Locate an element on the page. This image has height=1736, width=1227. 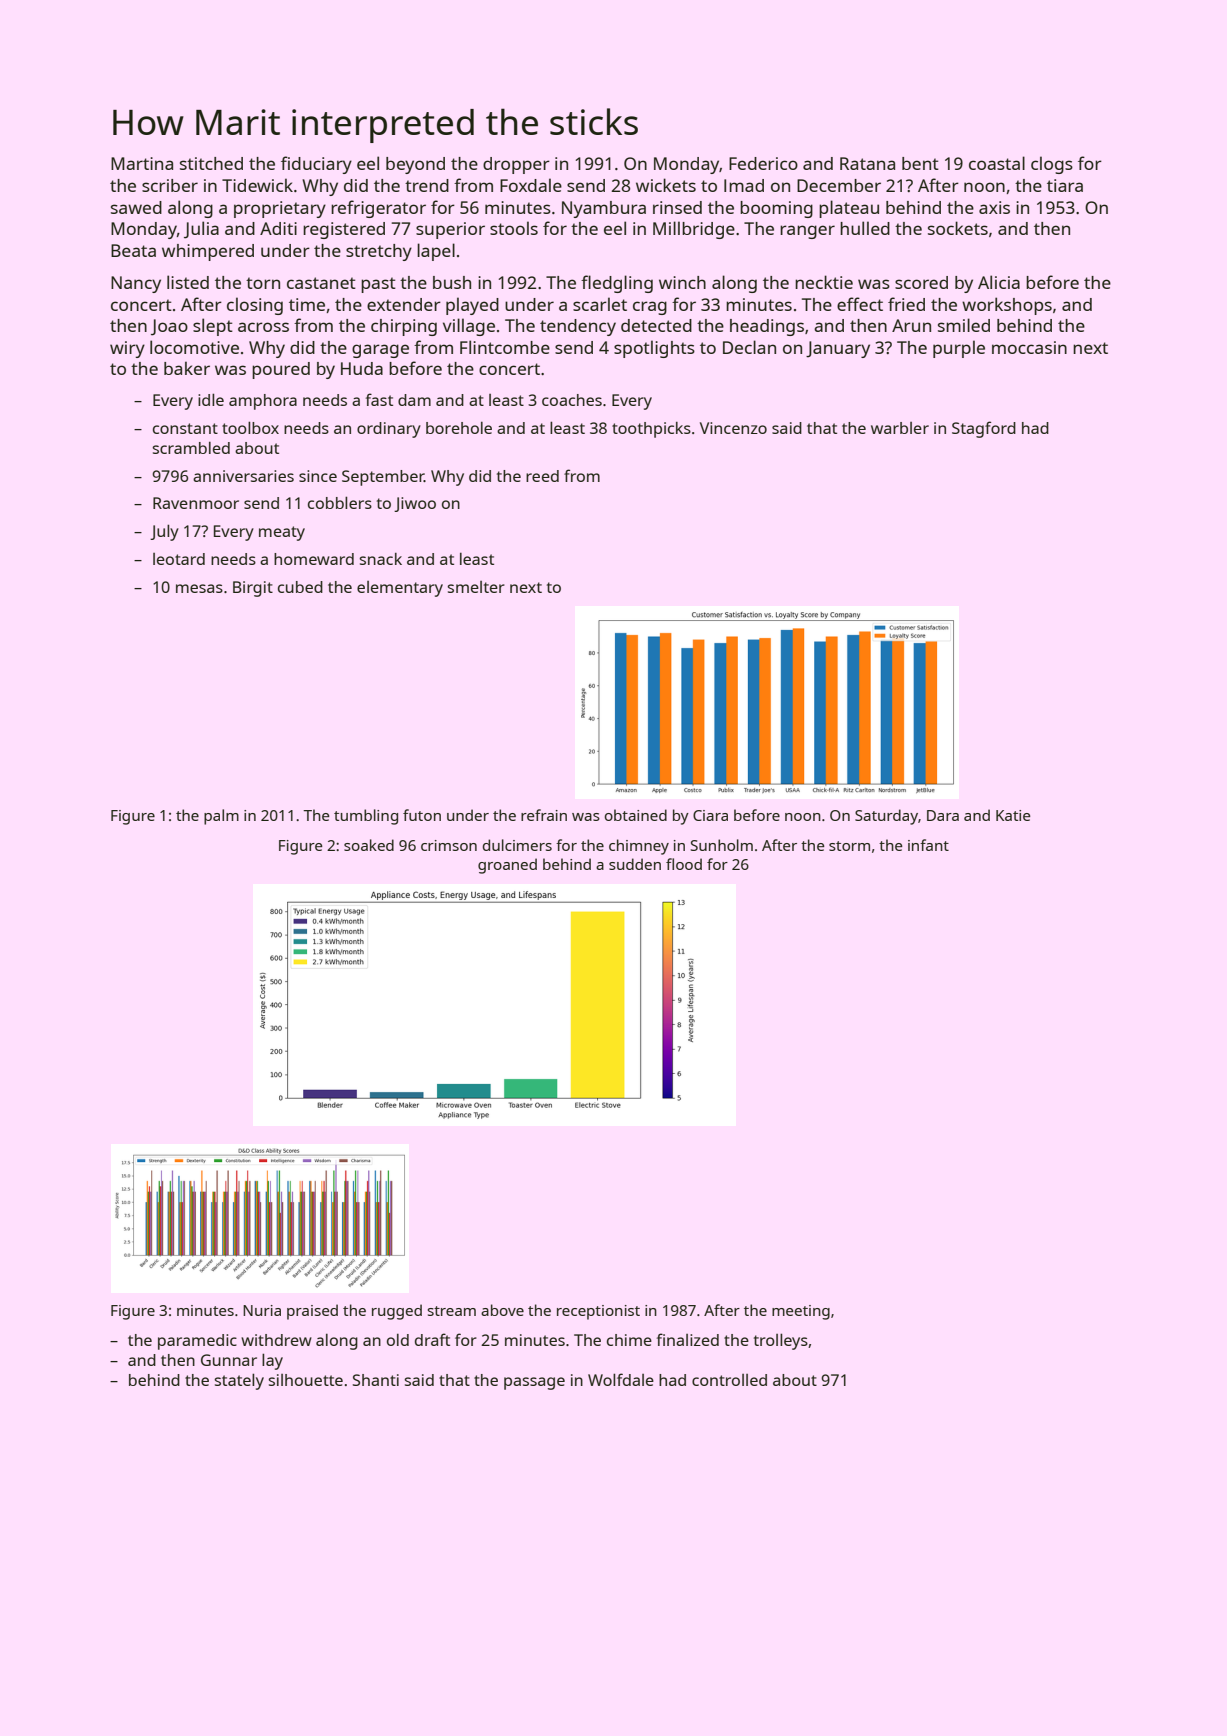
Shanti is located at coordinates (376, 1380).
